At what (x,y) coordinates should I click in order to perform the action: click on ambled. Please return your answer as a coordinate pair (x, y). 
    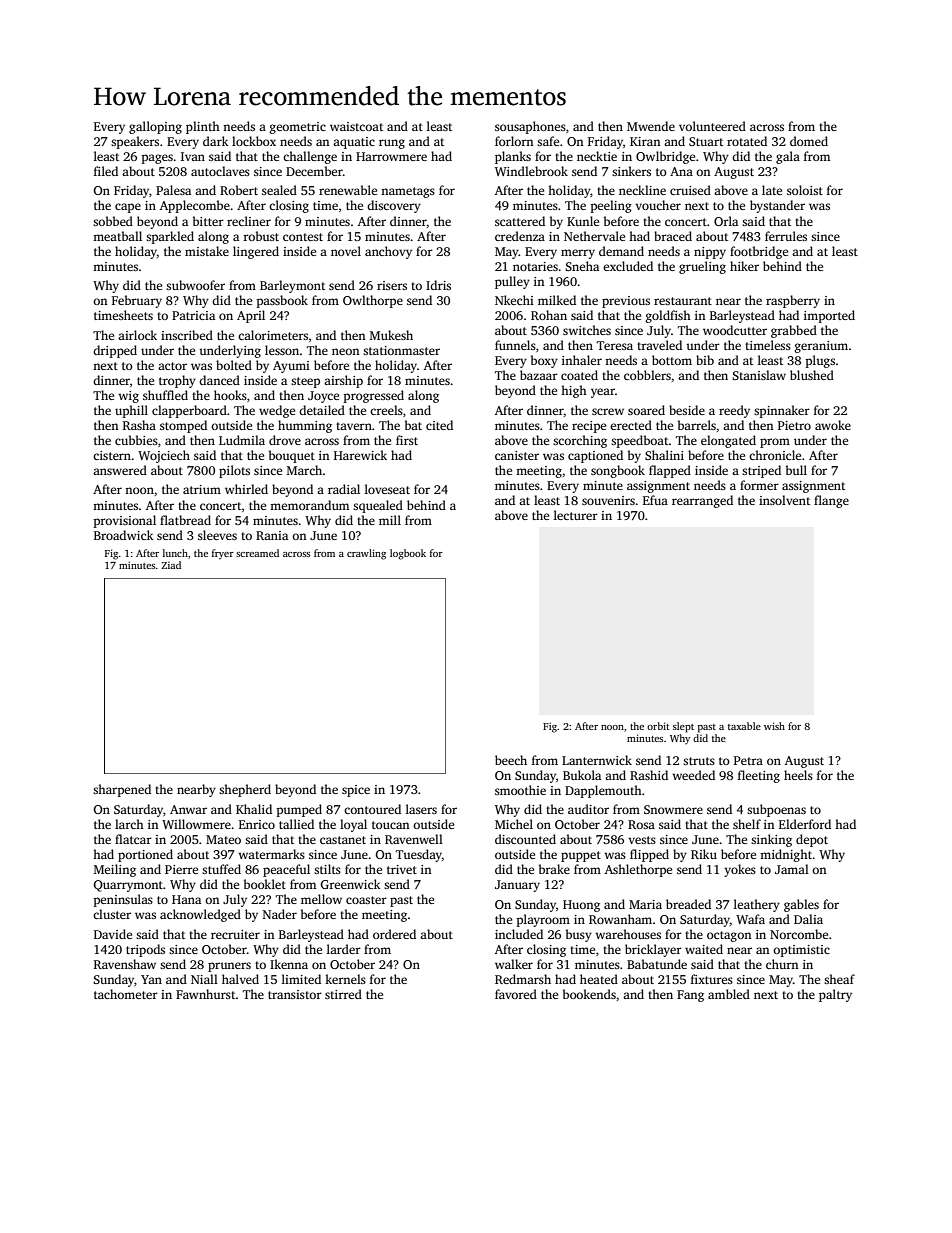
    Looking at the image, I should click on (729, 994).
